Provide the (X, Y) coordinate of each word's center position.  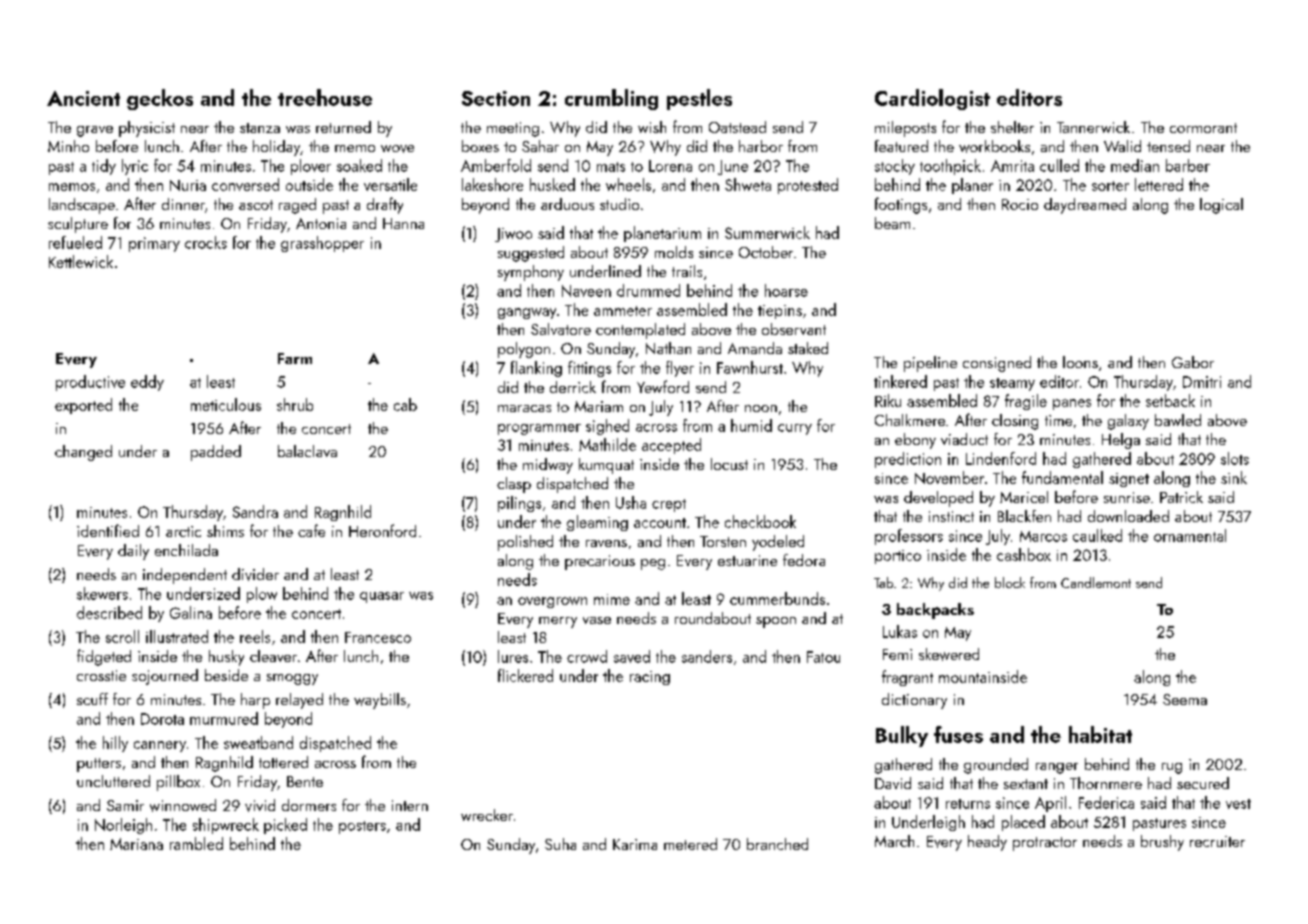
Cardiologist (932, 99)
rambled (196, 843)
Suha (560, 844)
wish (652, 127)
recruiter (1217, 841)
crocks (206, 242)
